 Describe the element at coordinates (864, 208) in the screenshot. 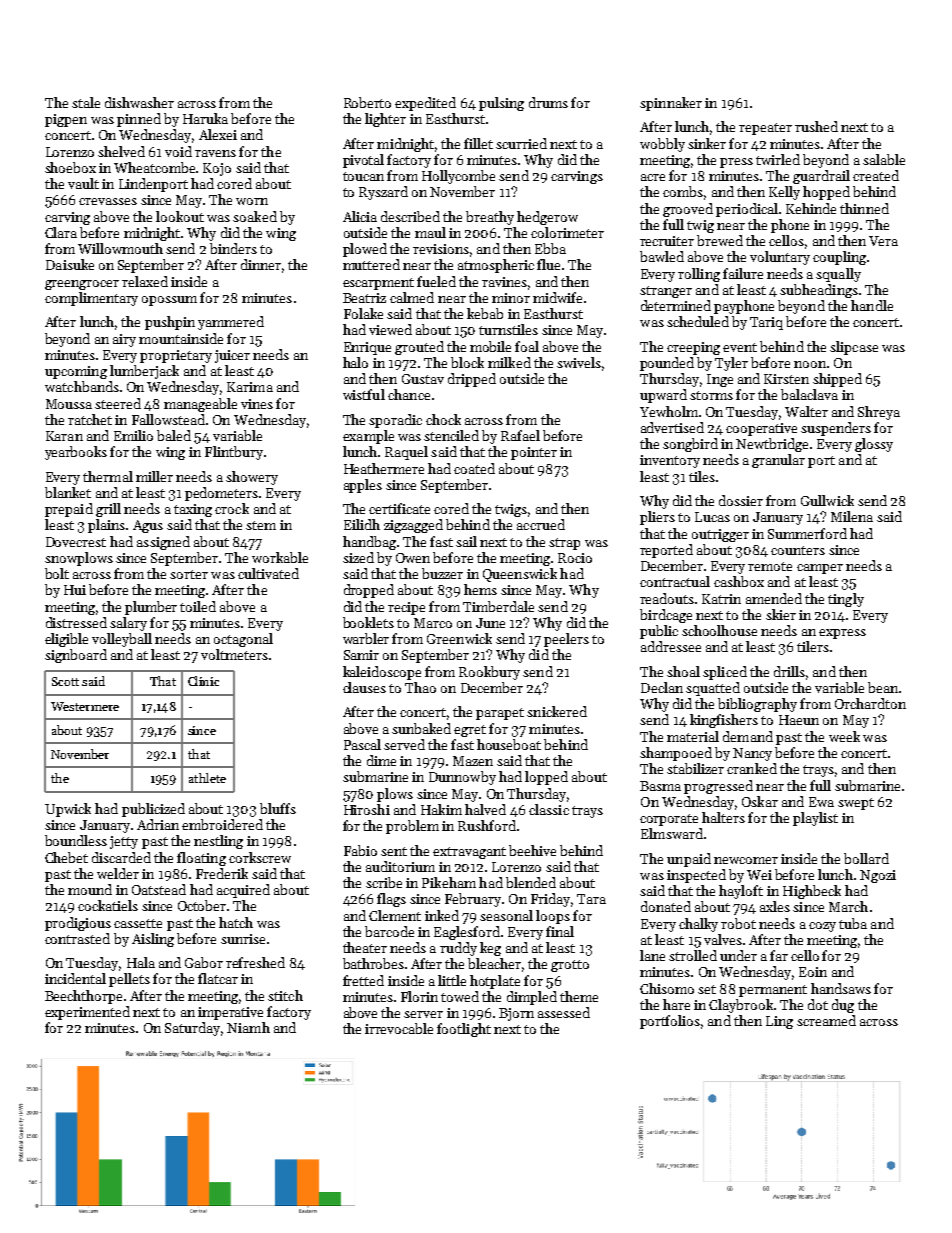

I see `thinned` at that location.
